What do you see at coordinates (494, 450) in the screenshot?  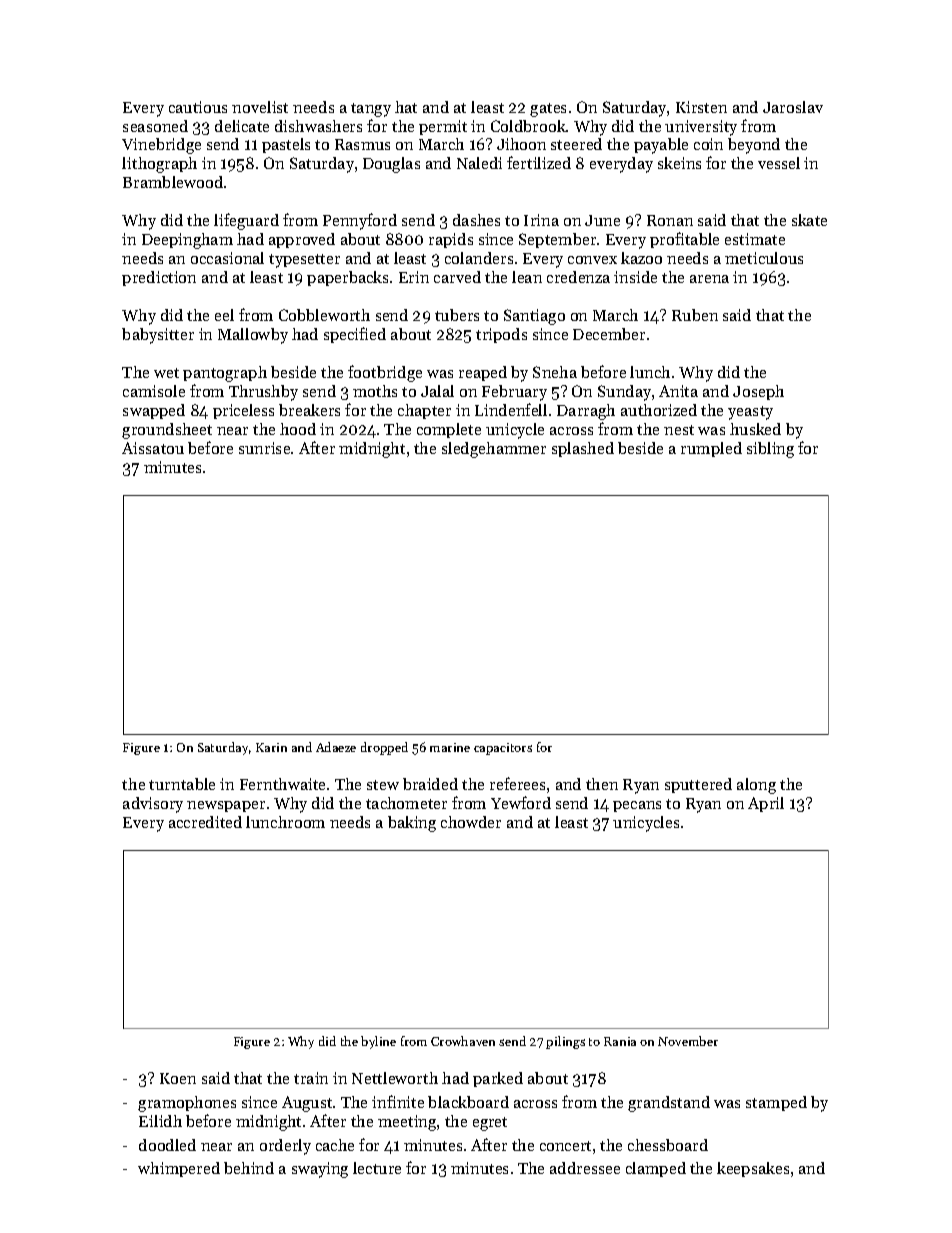 I see `sledgehammer` at bounding box center [494, 450].
